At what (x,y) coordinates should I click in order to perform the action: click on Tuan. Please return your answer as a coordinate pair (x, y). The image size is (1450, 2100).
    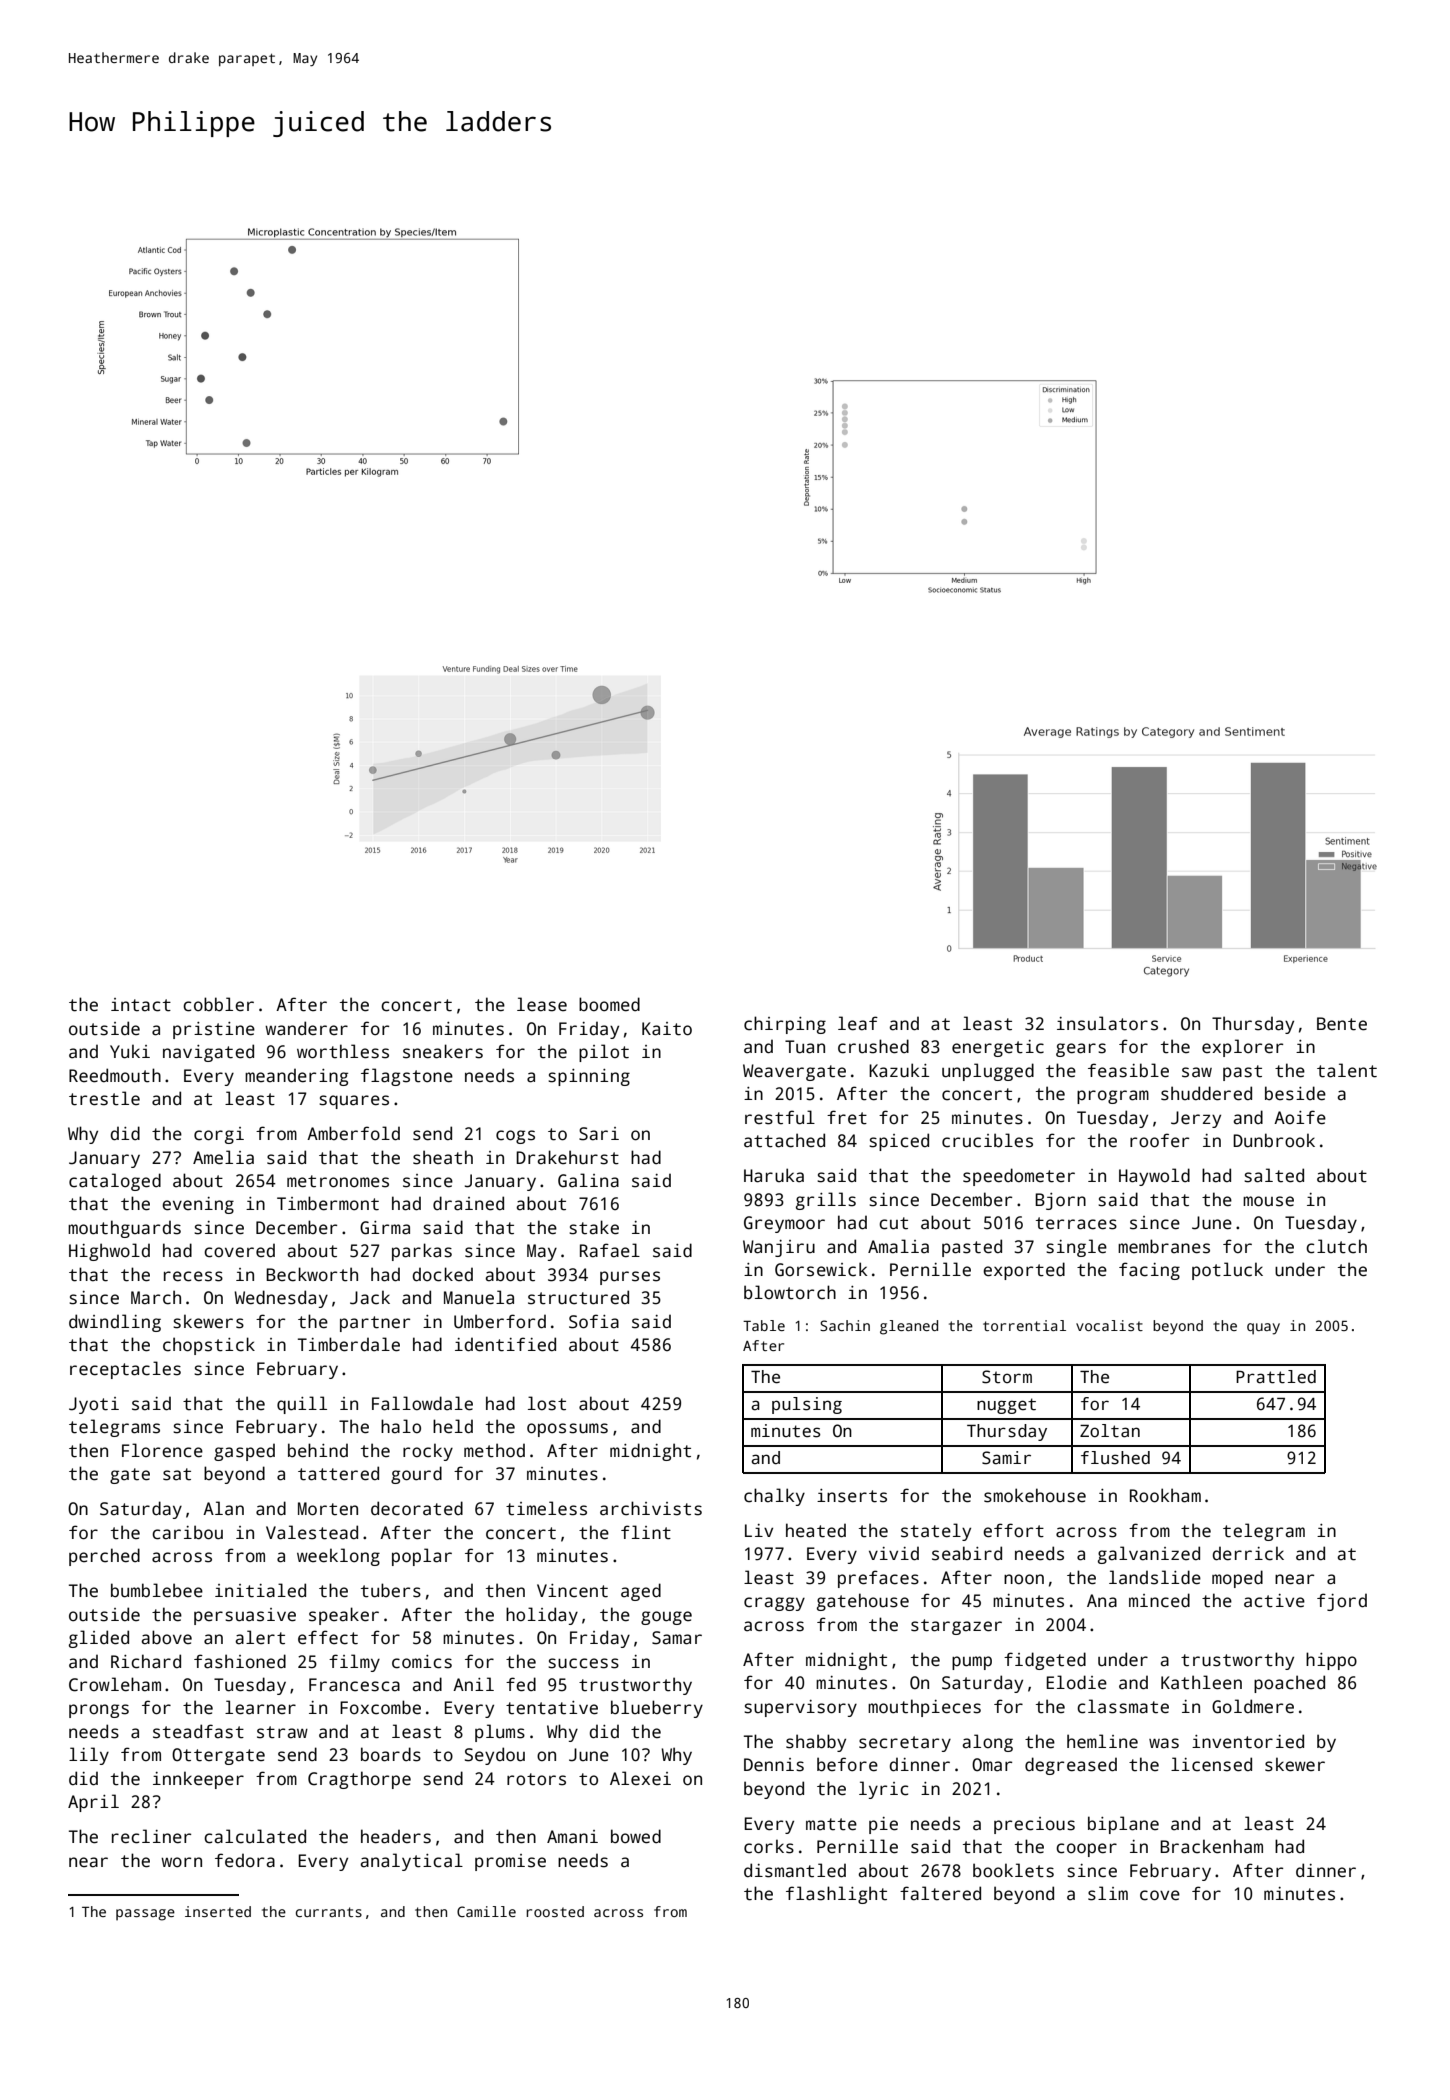
    Looking at the image, I should click on (805, 1047).
